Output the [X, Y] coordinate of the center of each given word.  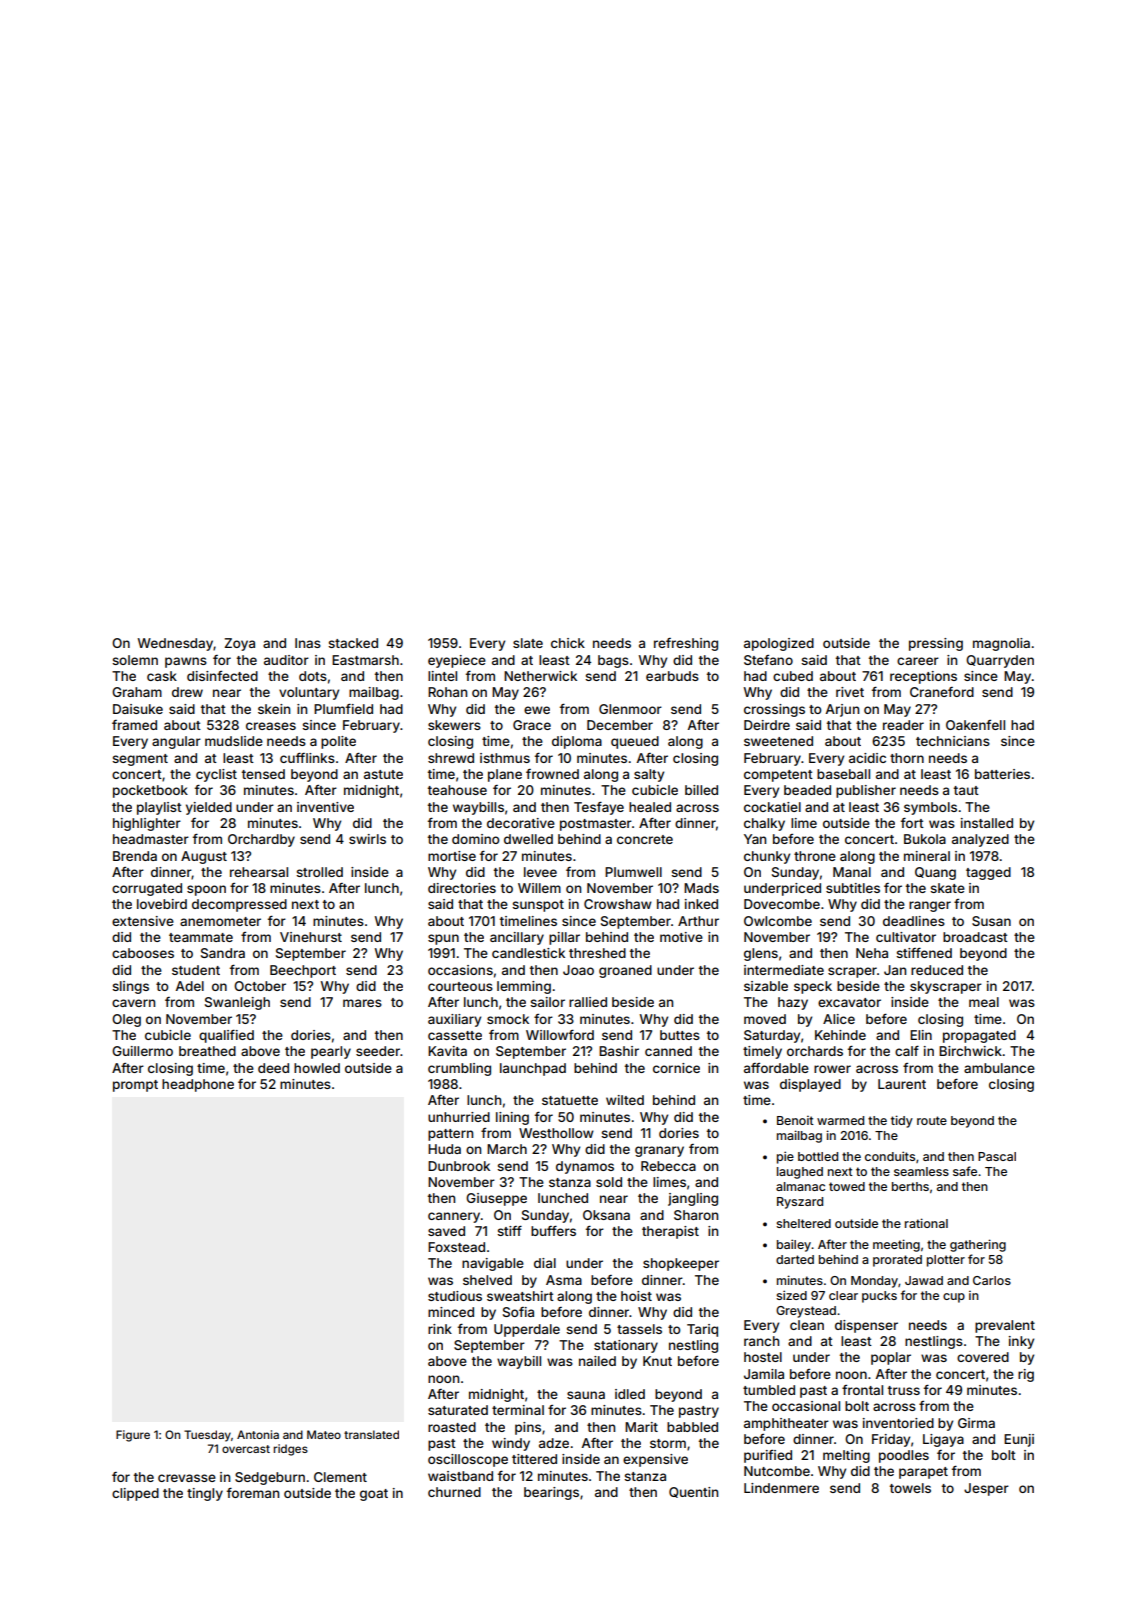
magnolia [1001, 644]
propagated [979, 1036]
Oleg [126, 1020]
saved [446, 1231]
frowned [552, 774]
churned [454, 1492]
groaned [625, 971]
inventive [325, 807]
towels [910, 1488]
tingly [205, 1494]
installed [987, 823]
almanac [800, 1186]
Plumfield [343, 709]
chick [568, 643]
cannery [454, 1217]
